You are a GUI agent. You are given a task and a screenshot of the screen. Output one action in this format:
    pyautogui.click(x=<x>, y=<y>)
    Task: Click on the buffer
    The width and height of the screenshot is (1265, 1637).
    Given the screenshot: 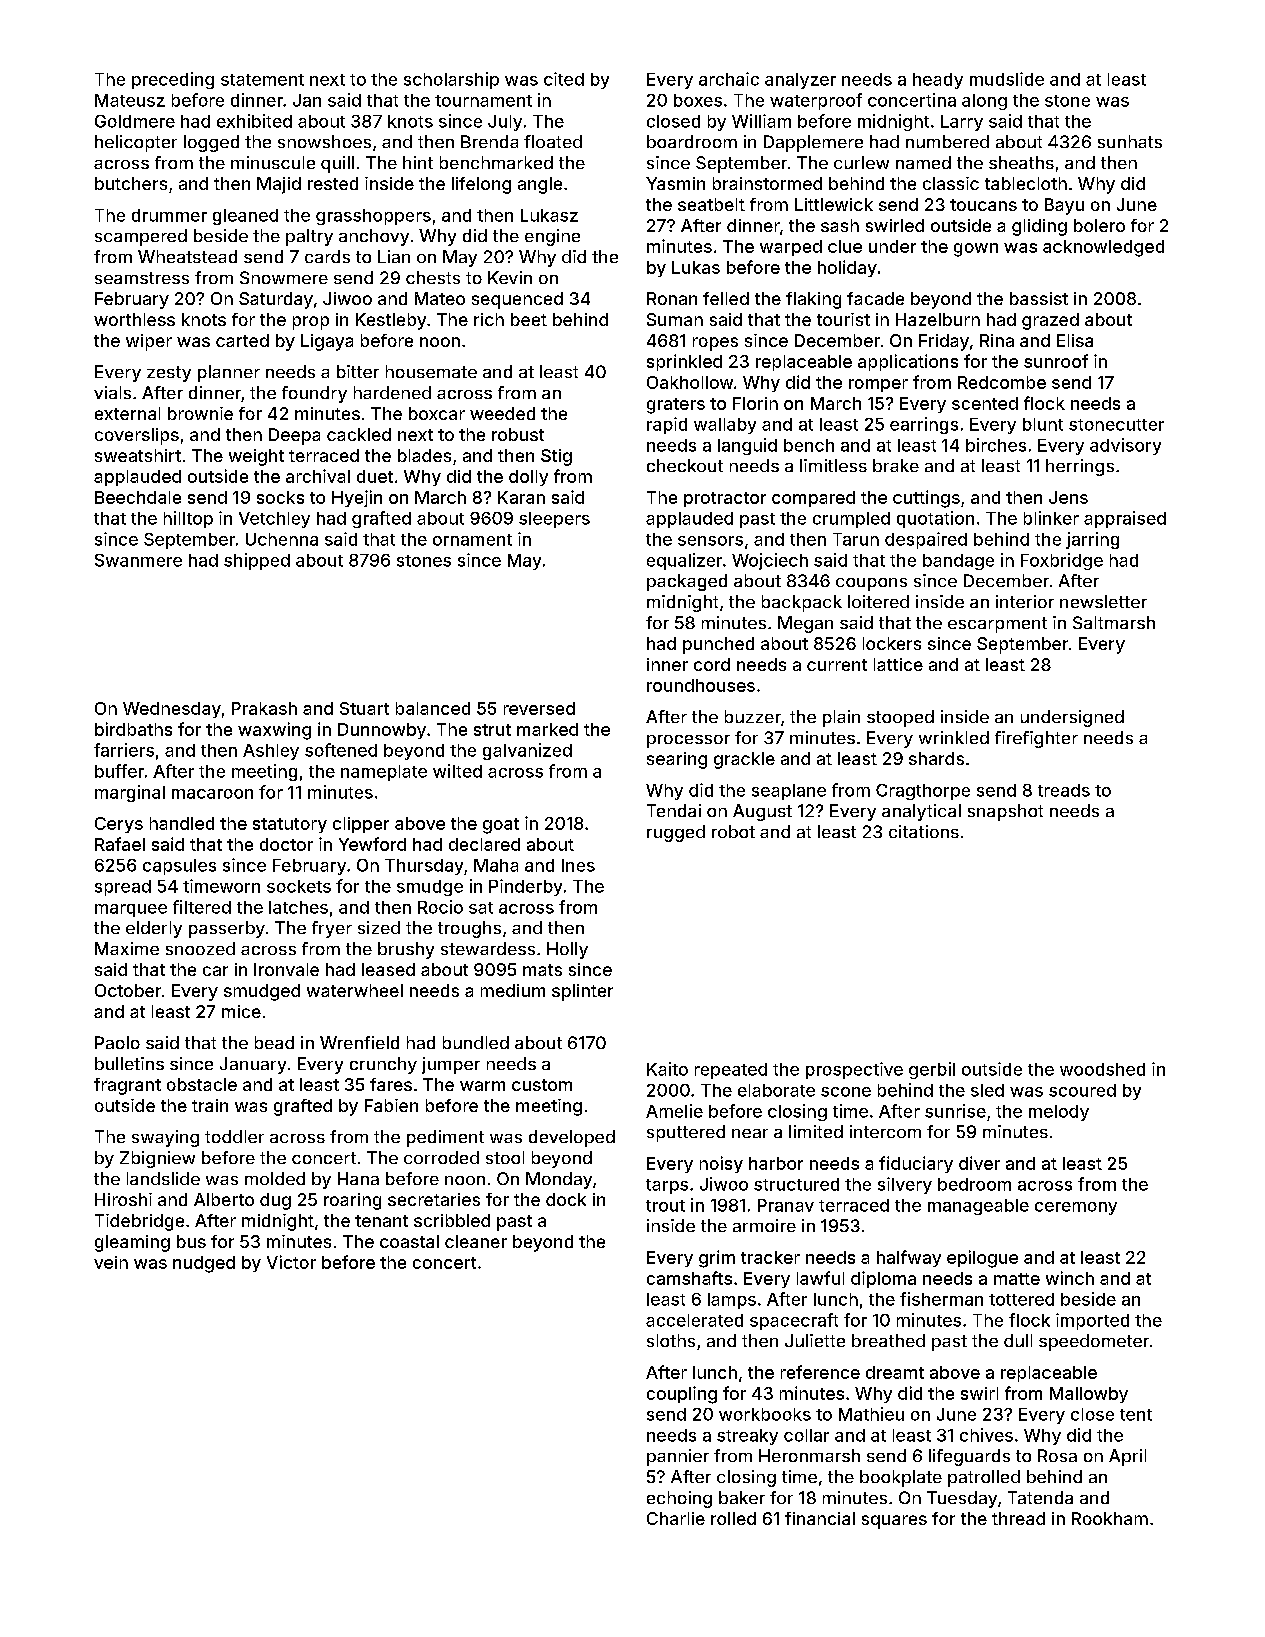 What is the action you would take?
    pyautogui.click(x=119, y=771)
